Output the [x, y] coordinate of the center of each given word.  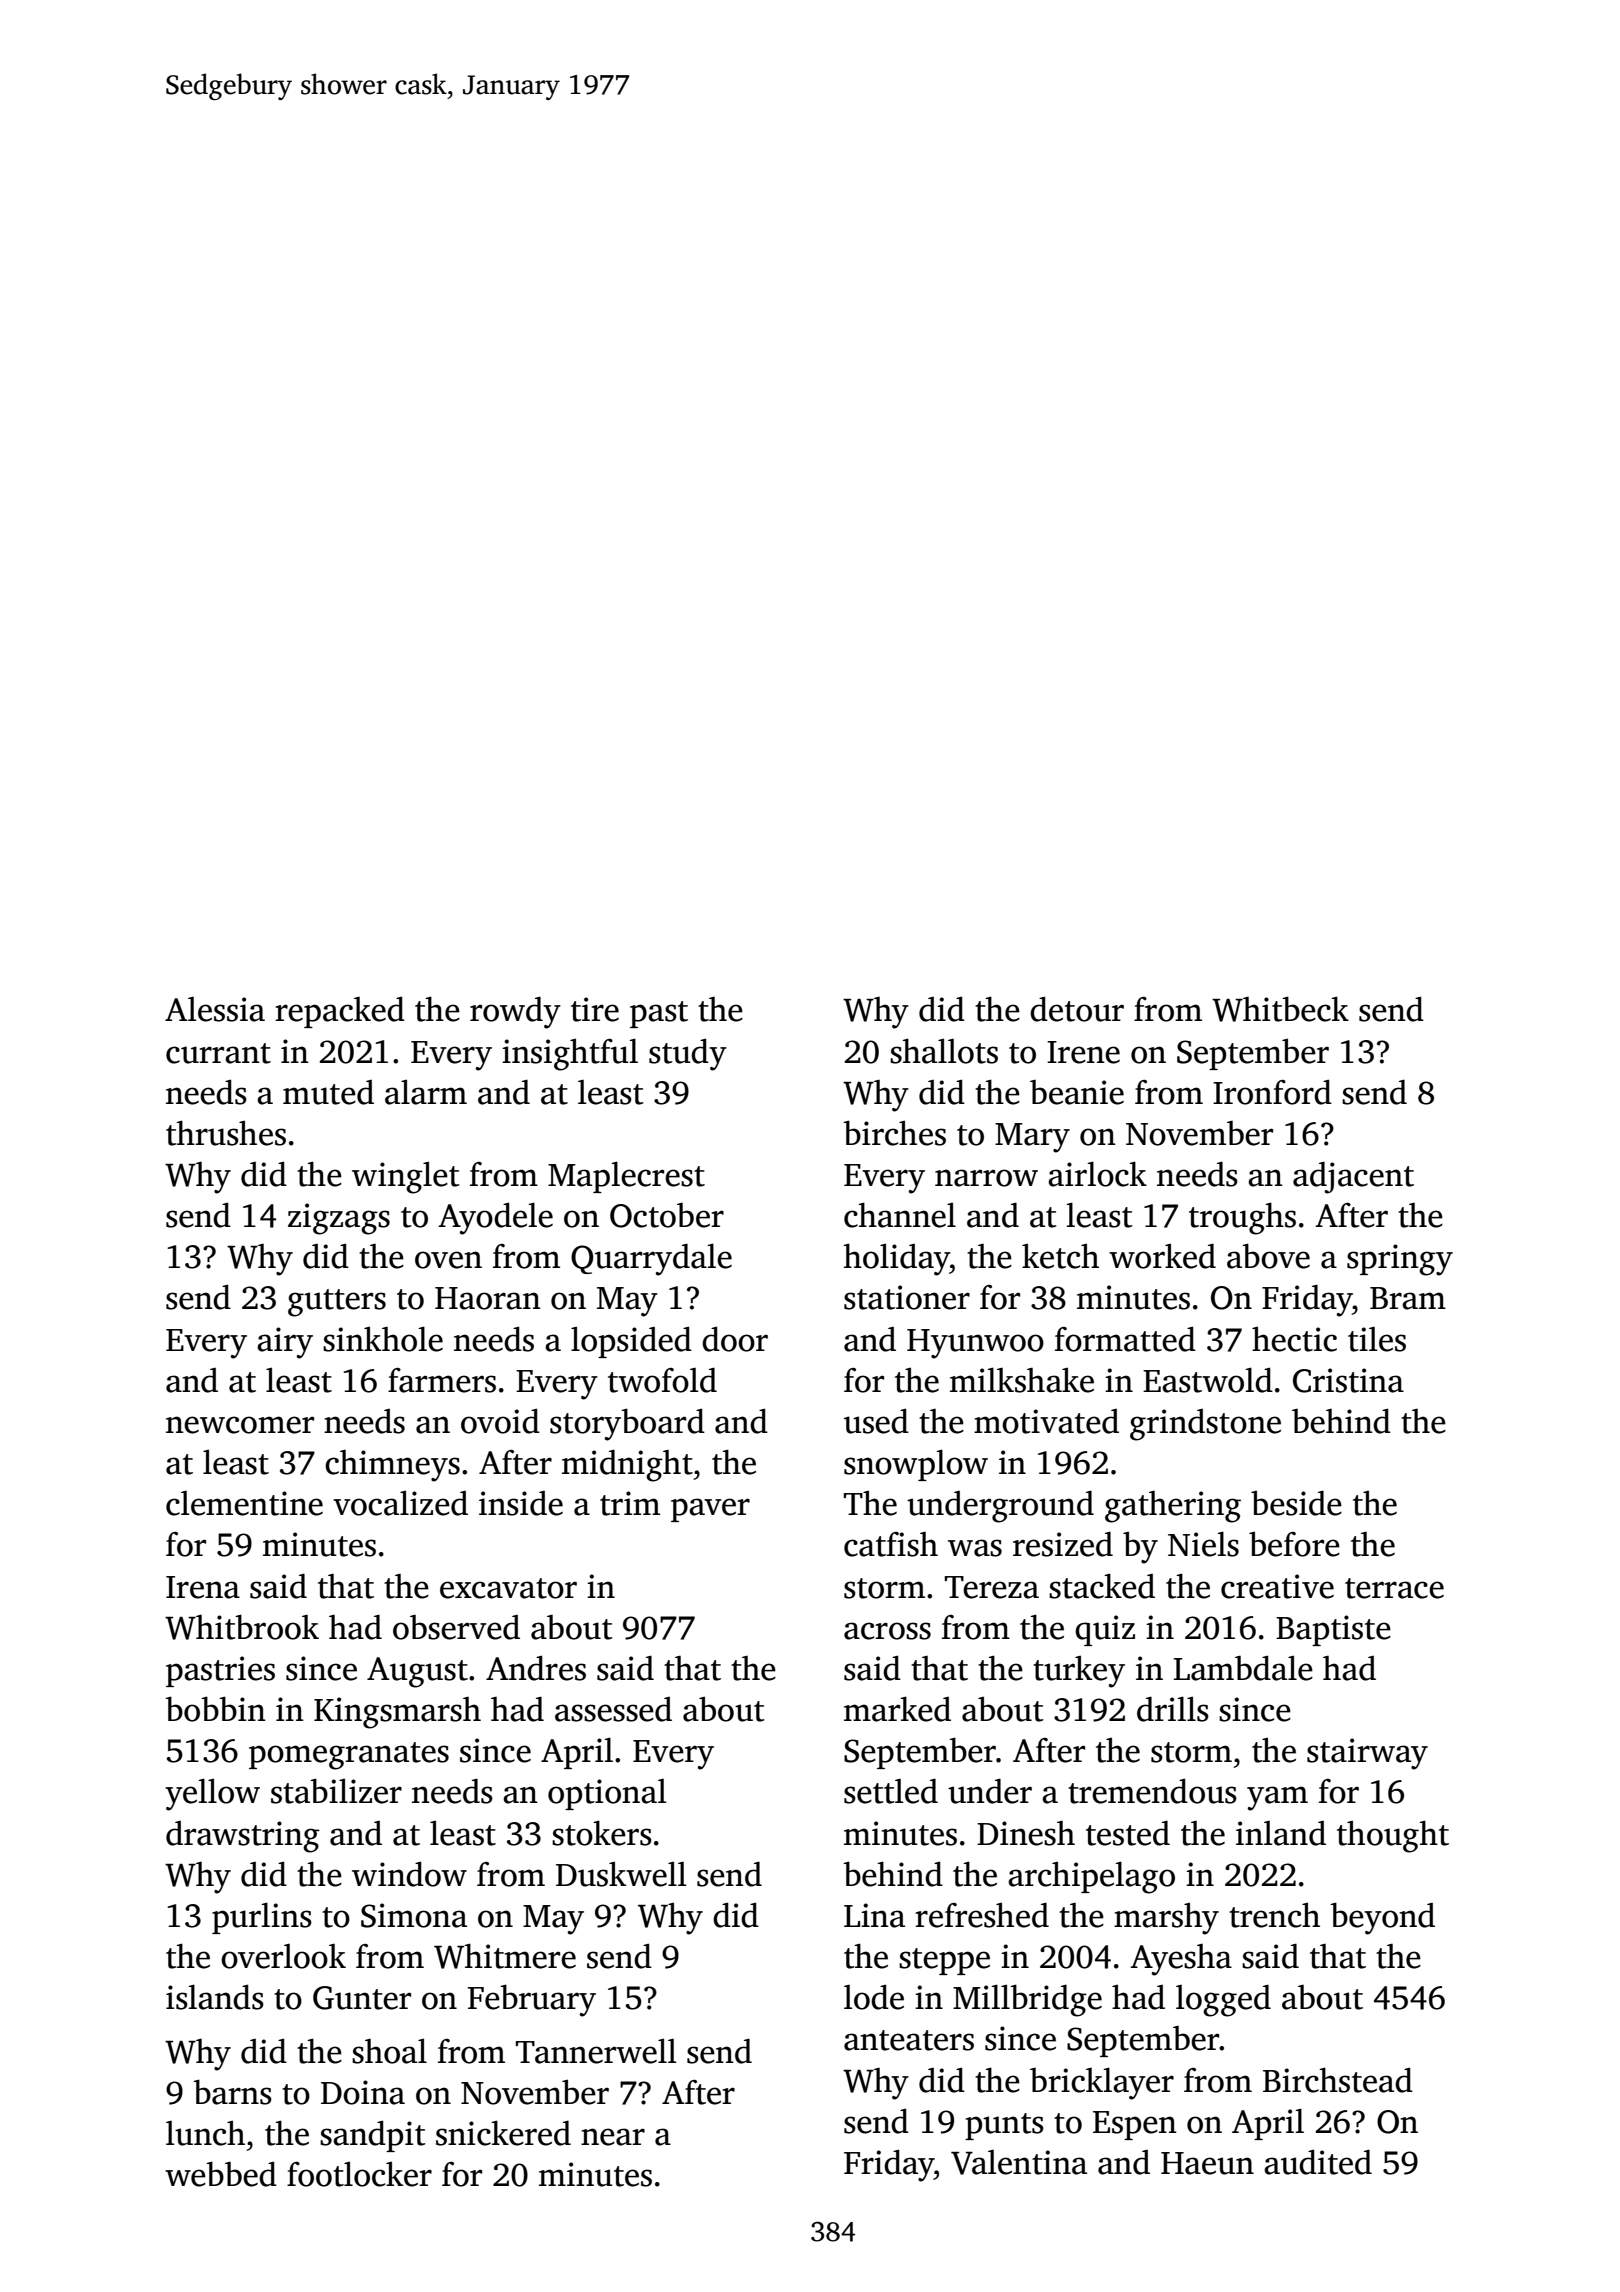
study [688, 1054]
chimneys [392, 1466]
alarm [426, 1092]
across [887, 1631]
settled [891, 1791]
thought [1393, 1836]
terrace [1394, 1588]
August [417, 1672]
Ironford [1272, 1092]
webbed [221, 2174]
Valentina [1019, 2162]
